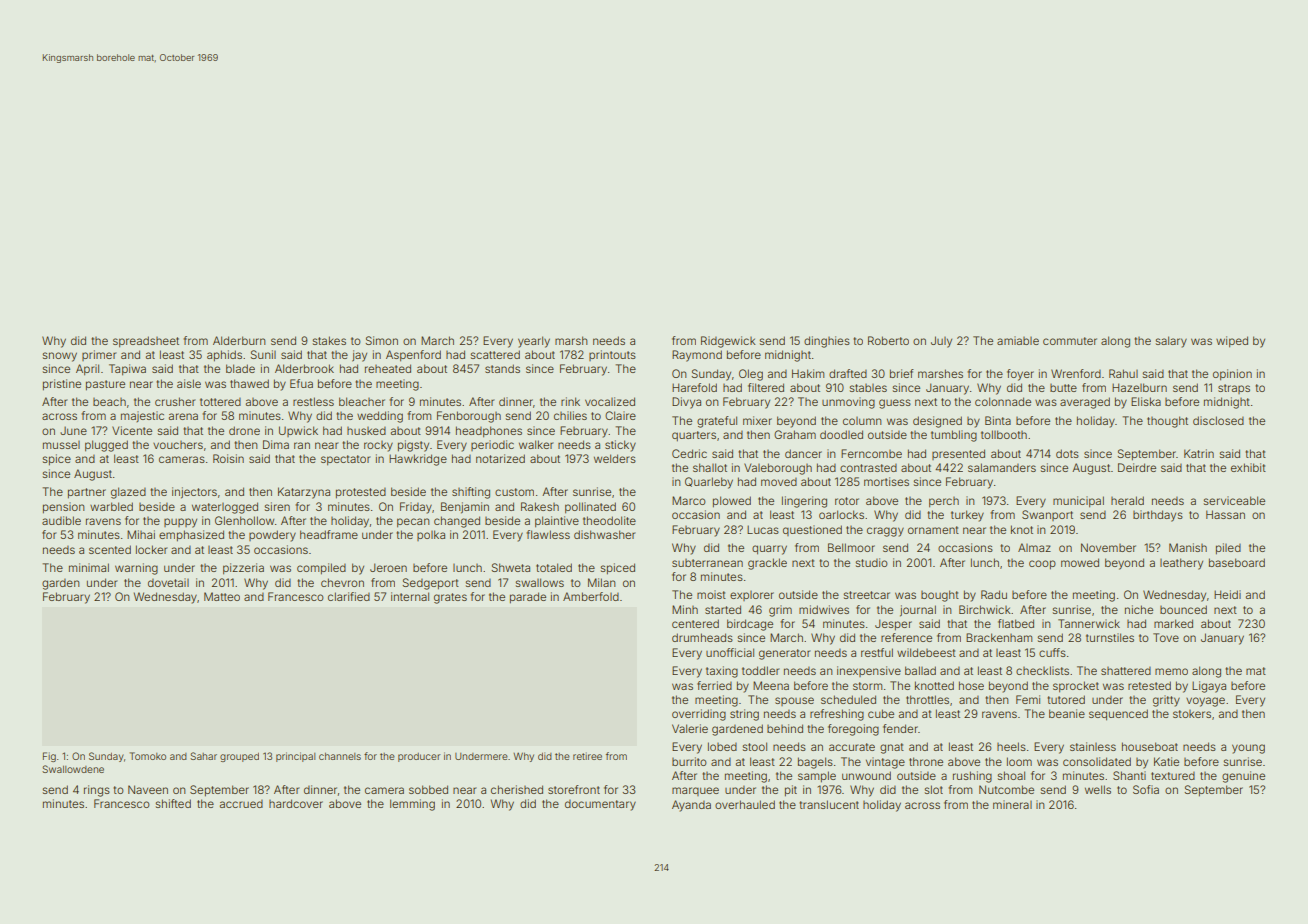  What do you see at coordinates (173, 803) in the screenshot?
I see `shifted` at bounding box center [173, 803].
